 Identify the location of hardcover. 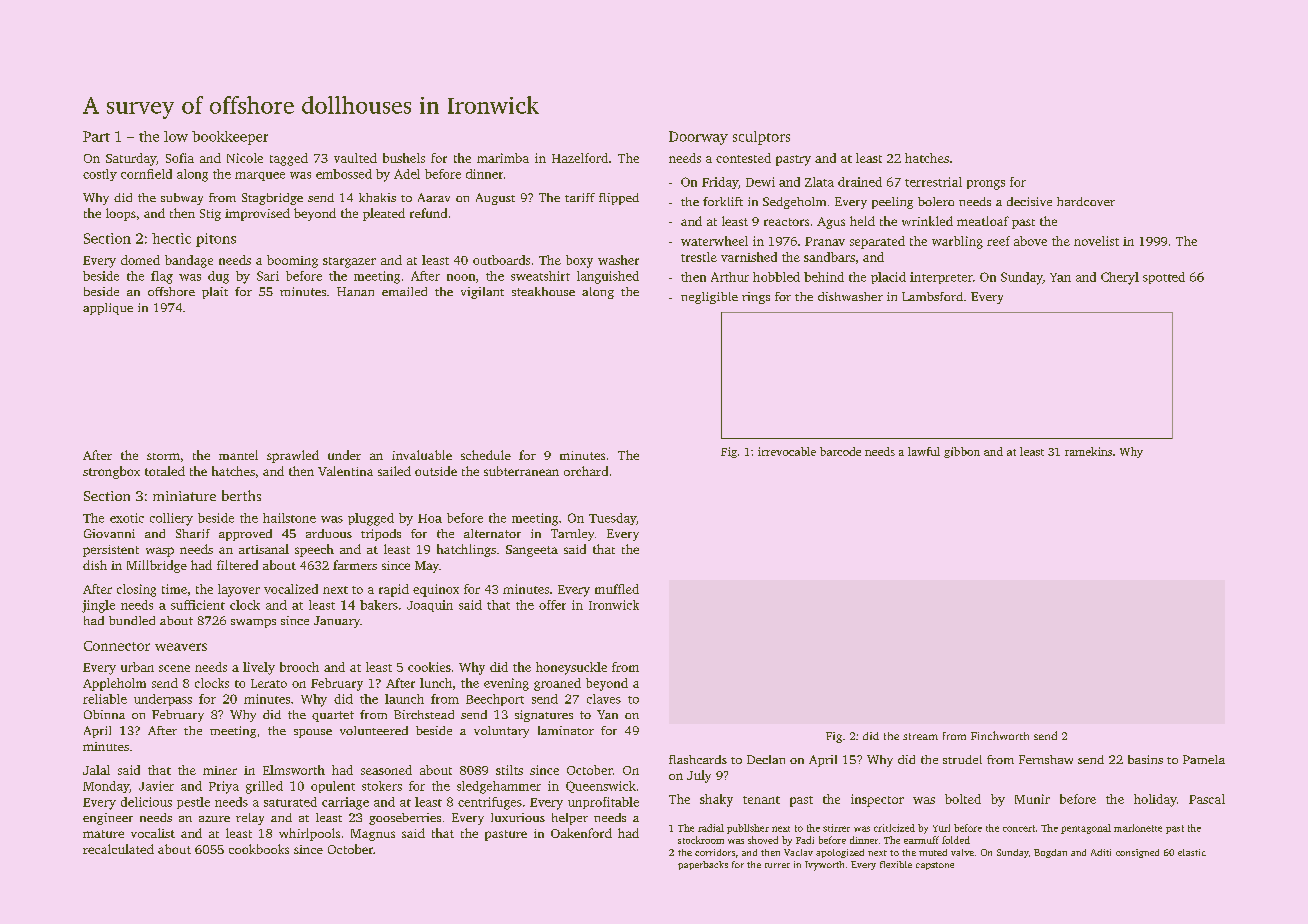
(1086, 201).
